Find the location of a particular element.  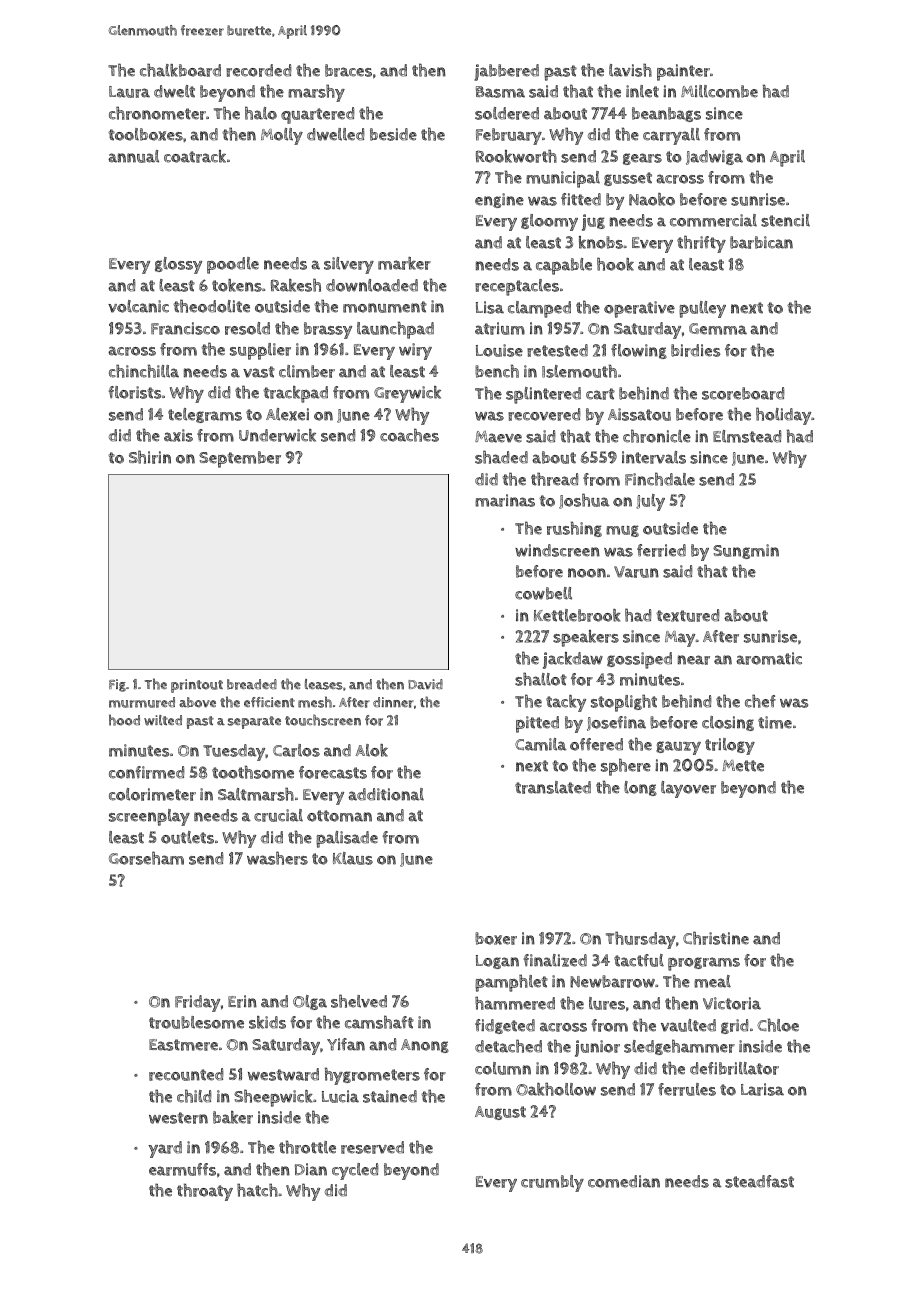

washers is located at coordinates (277, 858).
